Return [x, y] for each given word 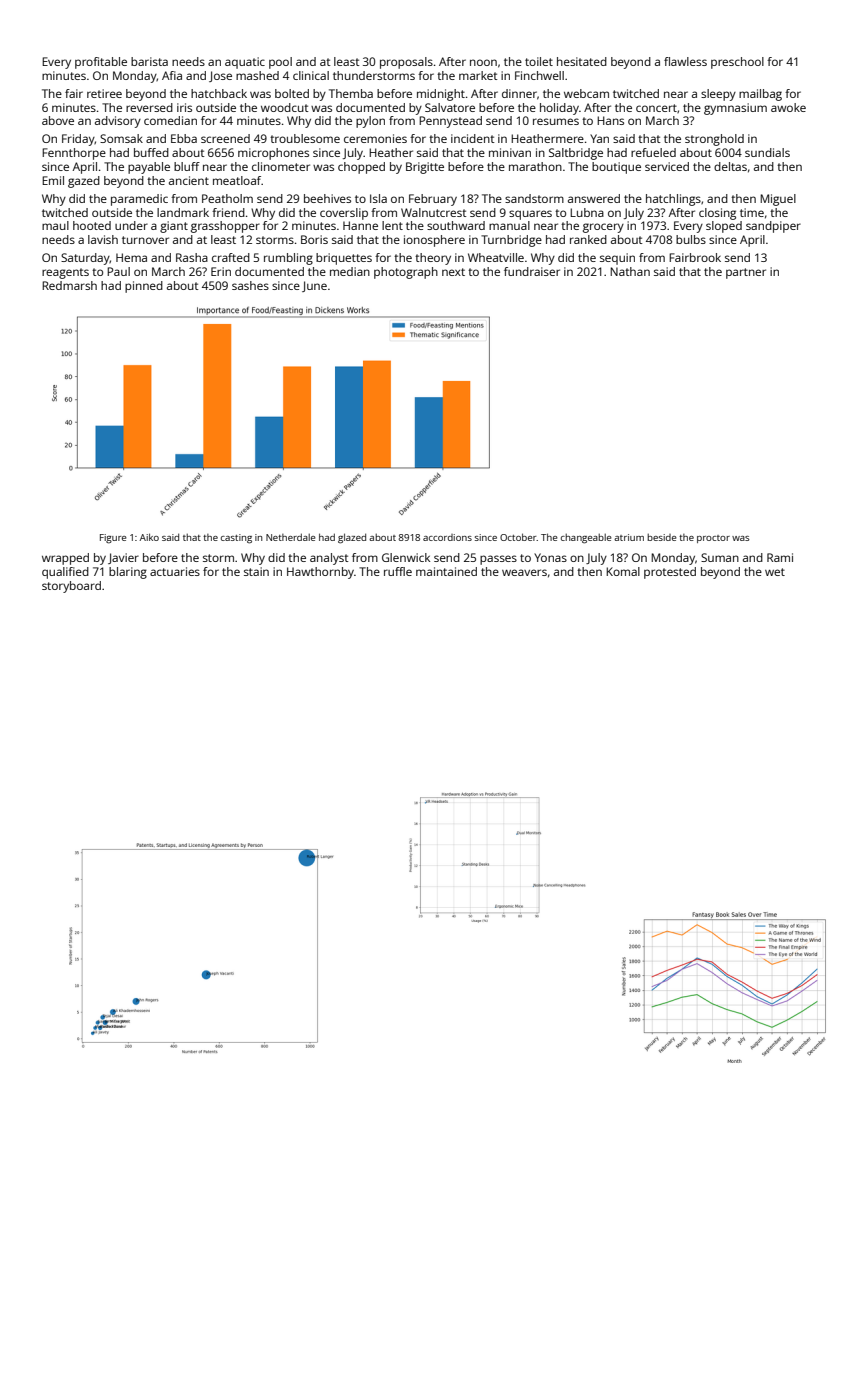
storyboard [71, 587]
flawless [685, 61]
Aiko [149, 537]
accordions [447, 537]
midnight [441, 95]
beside [662, 537]
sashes [250, 285]
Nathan [630, 271]
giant [174, 227]
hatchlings [673, 200]
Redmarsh [69, 285]
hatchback [219, 93]
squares [530, 215]
